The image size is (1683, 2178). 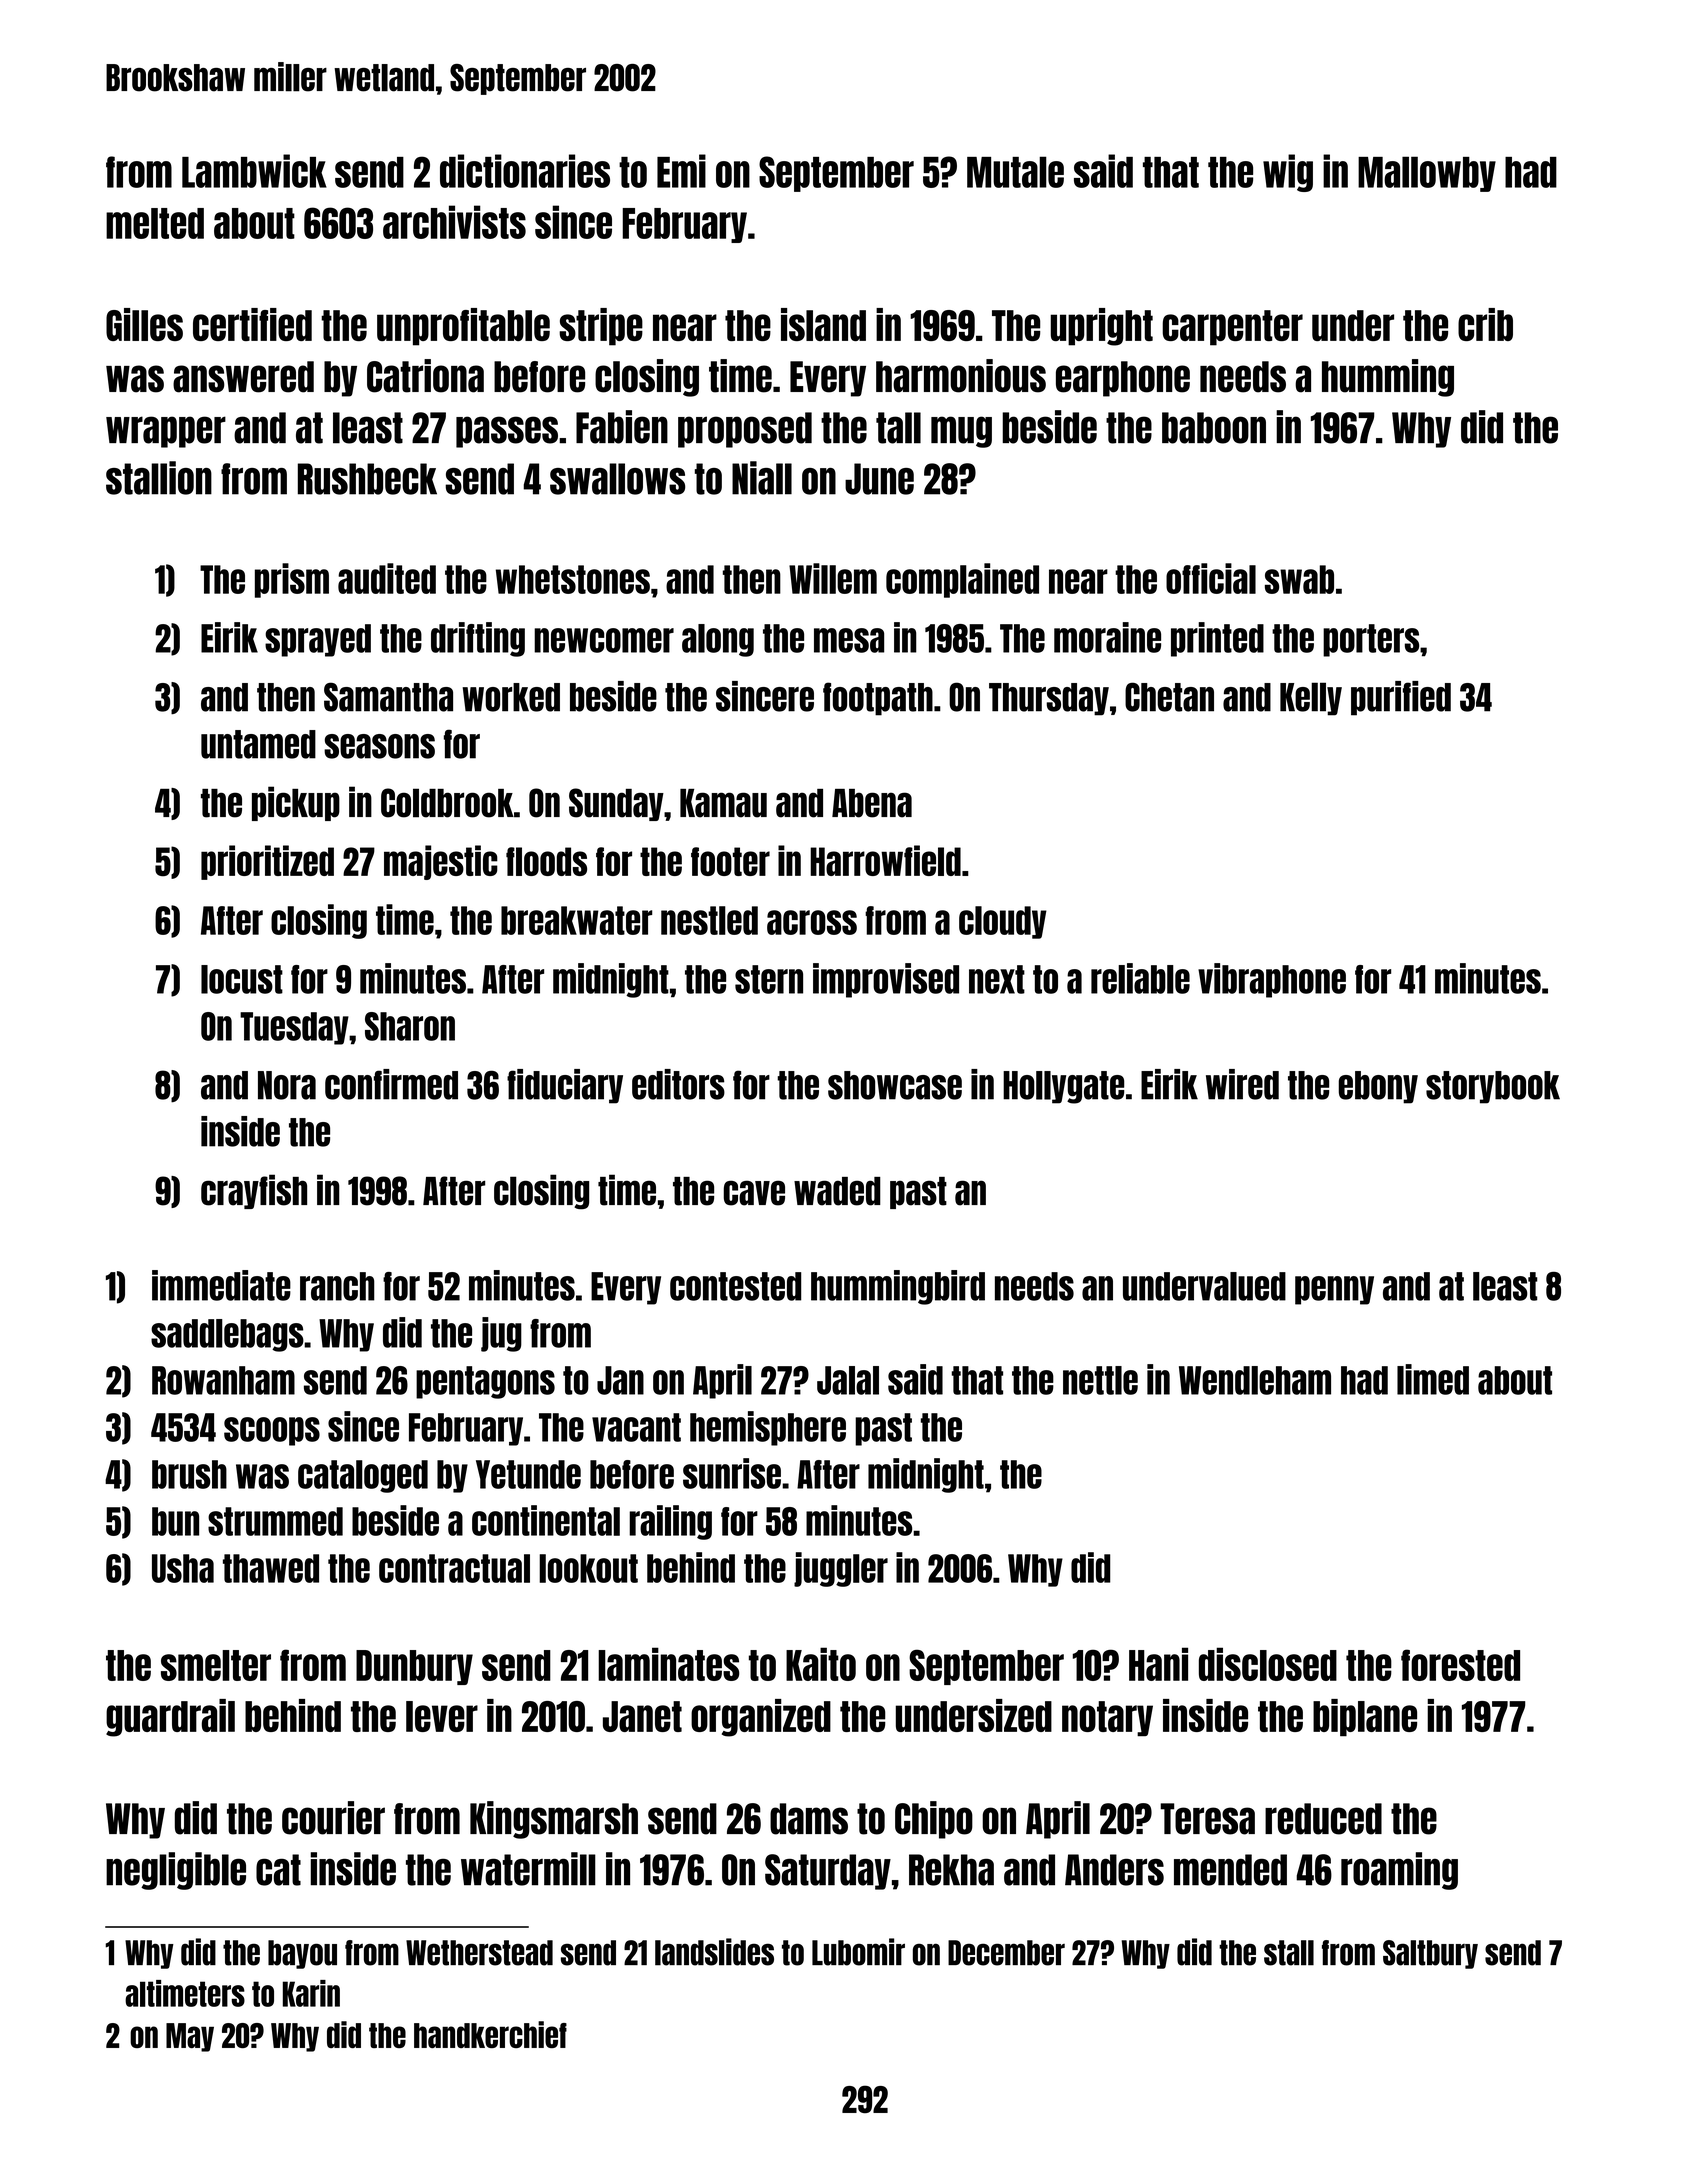 I want to click on December, so click(x=1006, y=1953).
